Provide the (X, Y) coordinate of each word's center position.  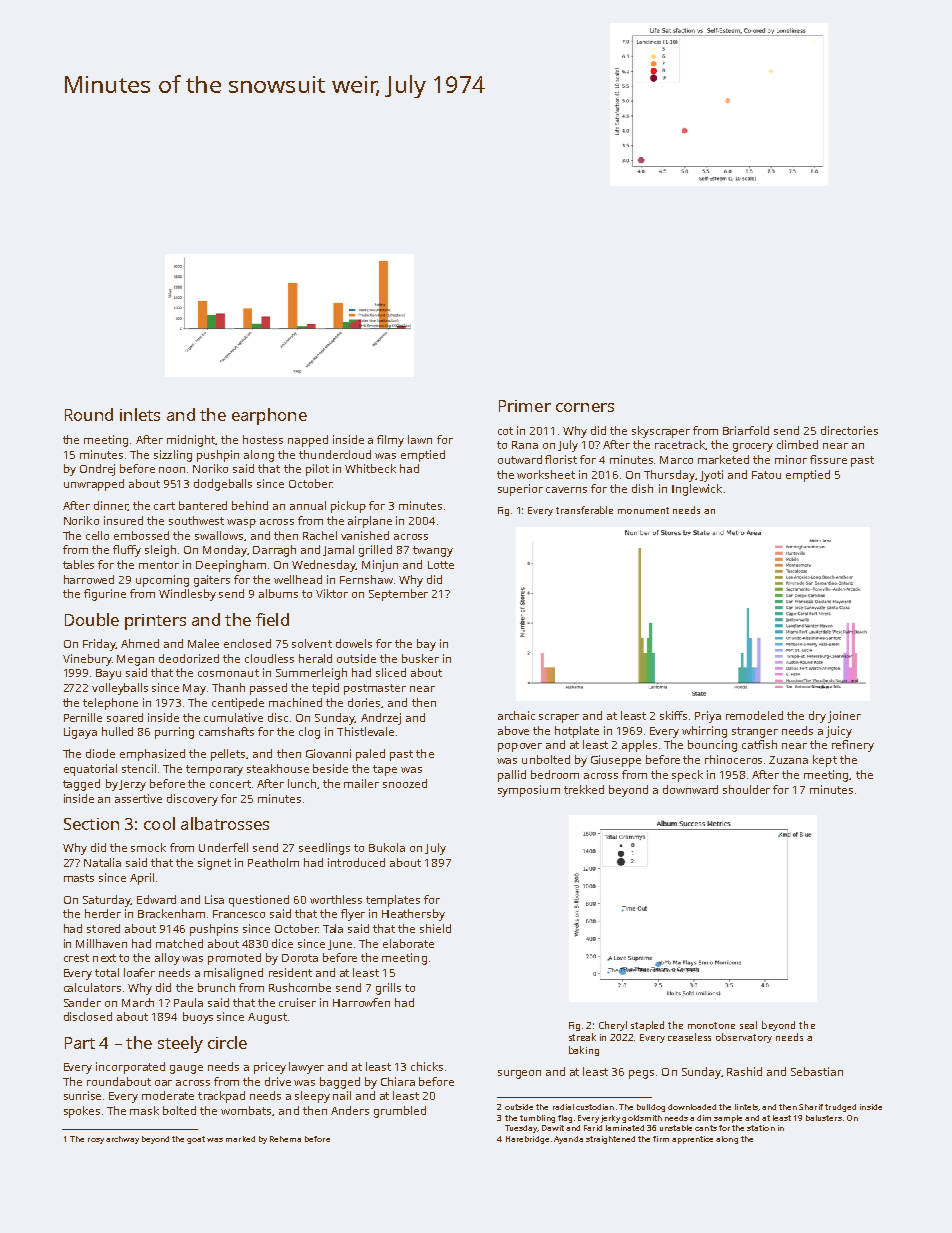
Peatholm (273, 862)
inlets (140, 414)
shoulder (746, 789)
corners (585, 407)
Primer (525, 406)
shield (435, 928)
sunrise (82, 1095)
